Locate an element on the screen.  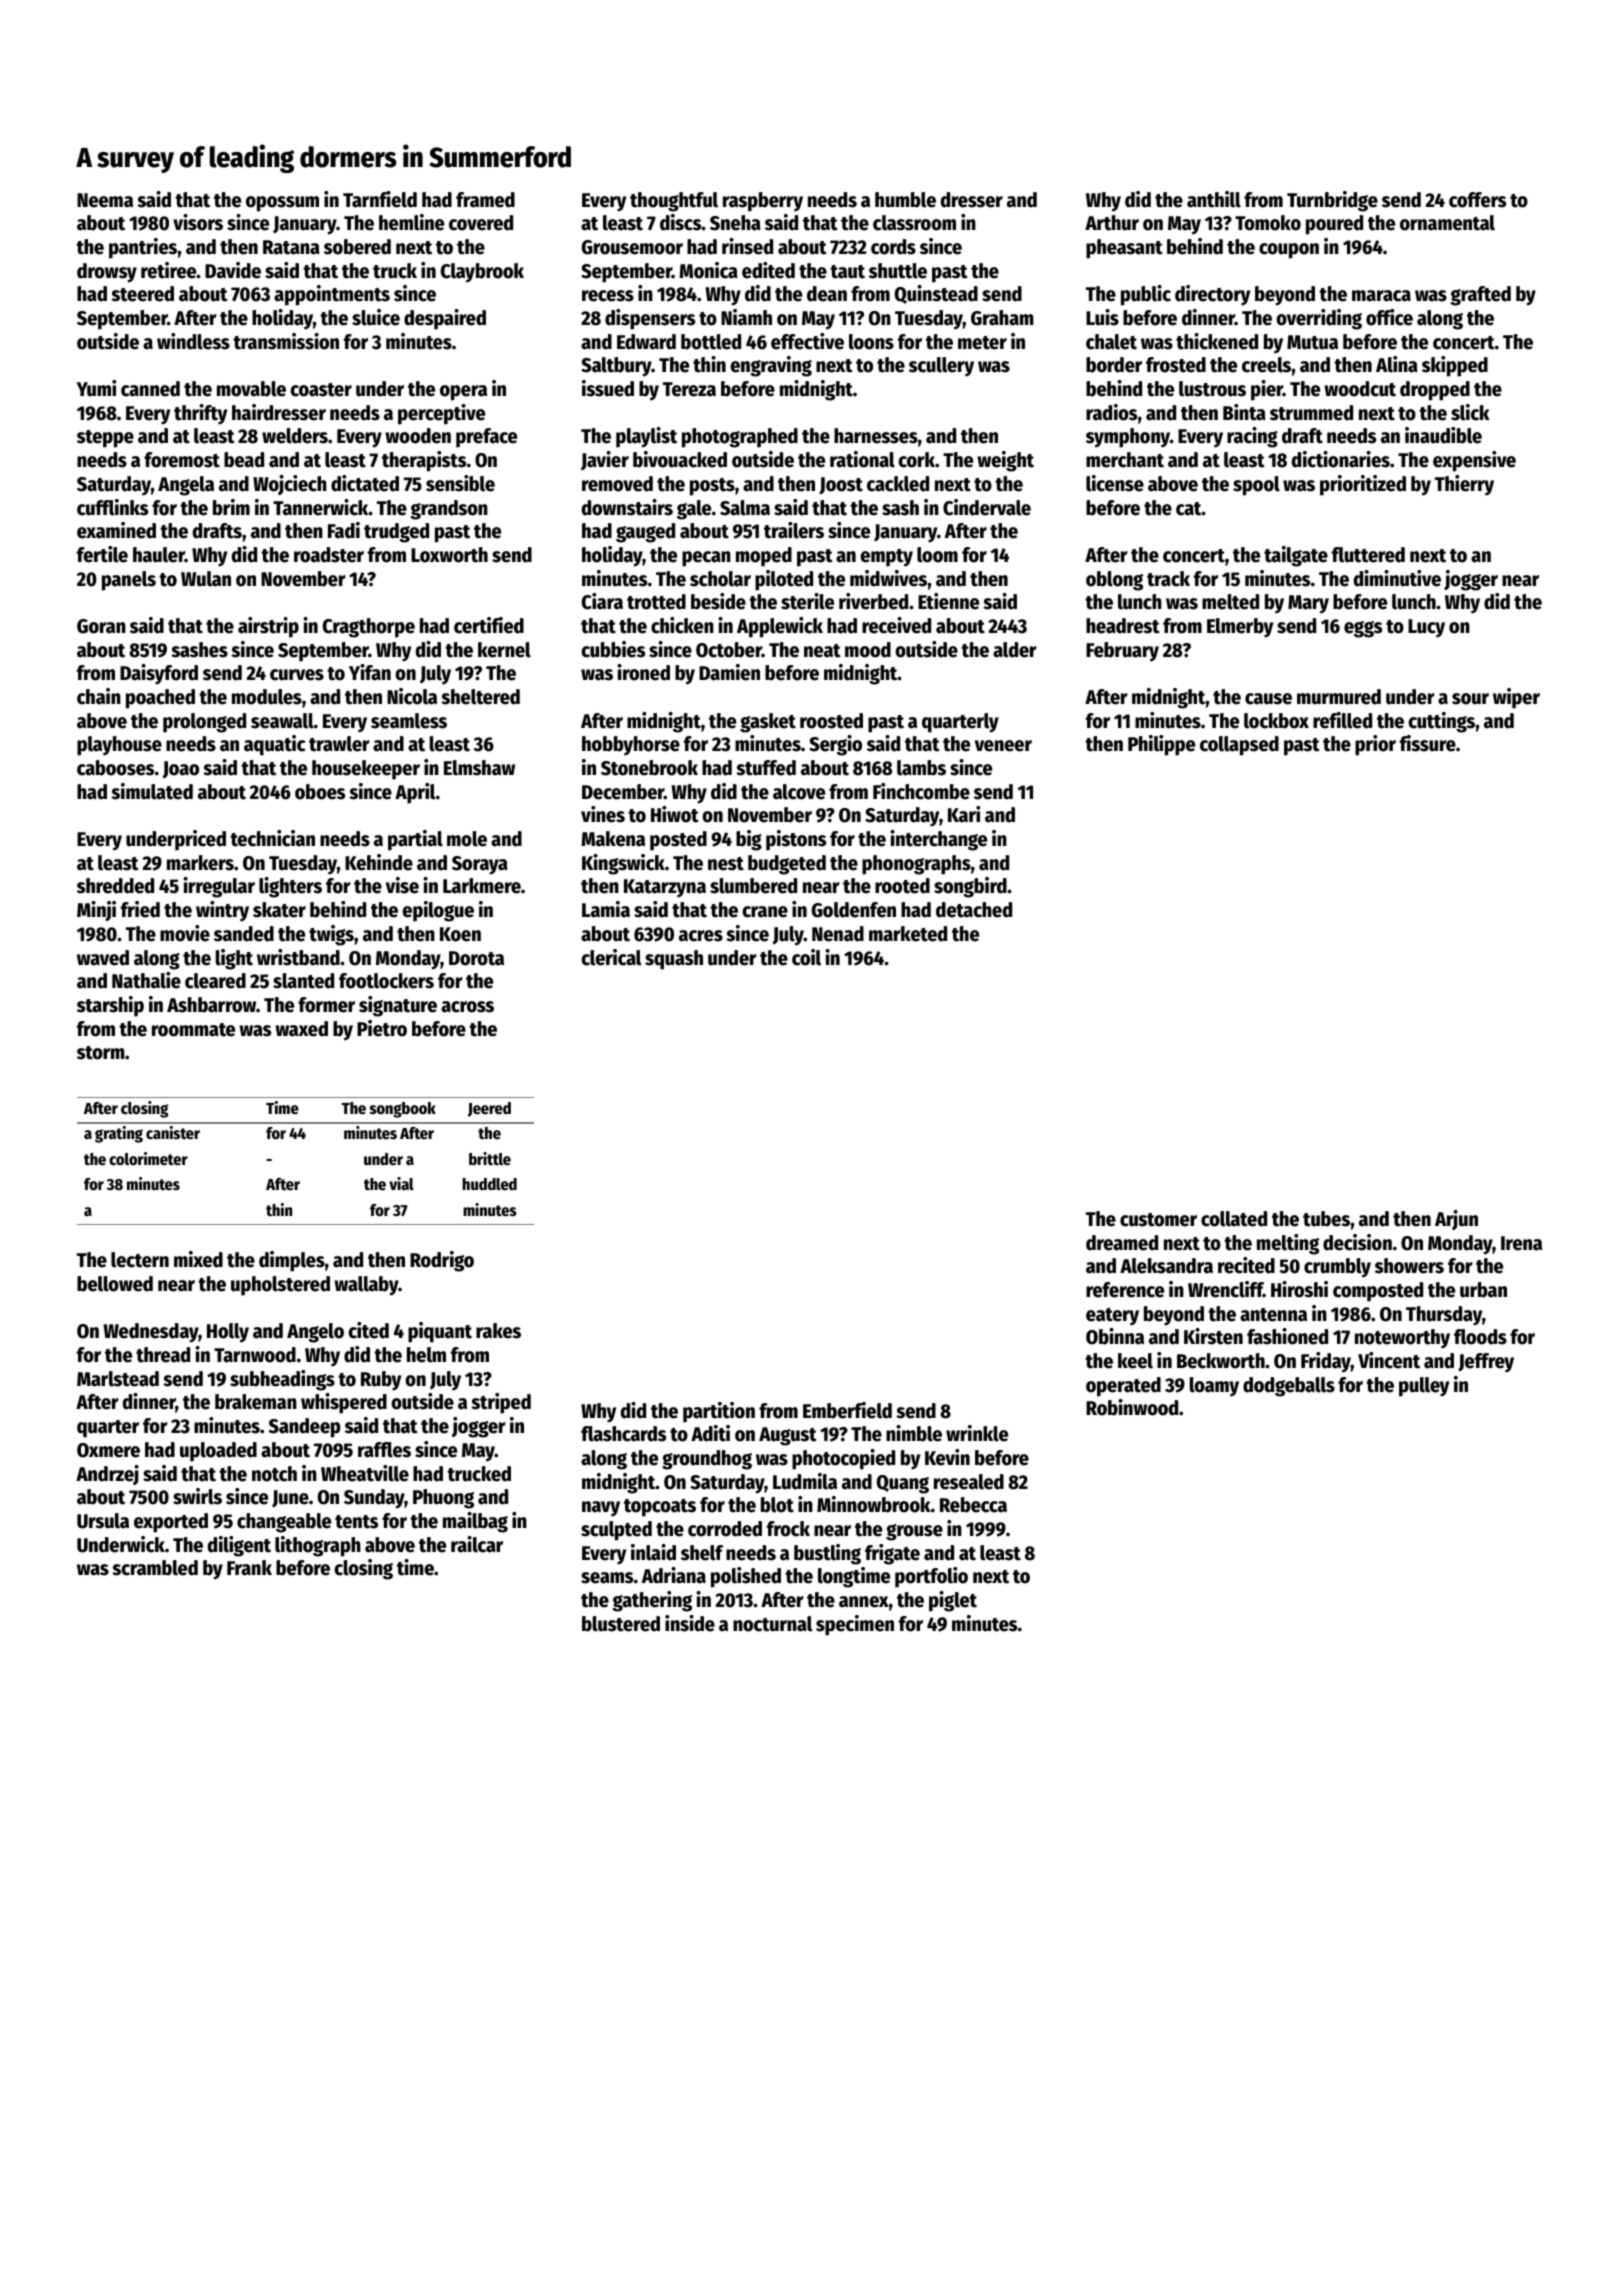
raspberry is located at coordinates (763, 202).
